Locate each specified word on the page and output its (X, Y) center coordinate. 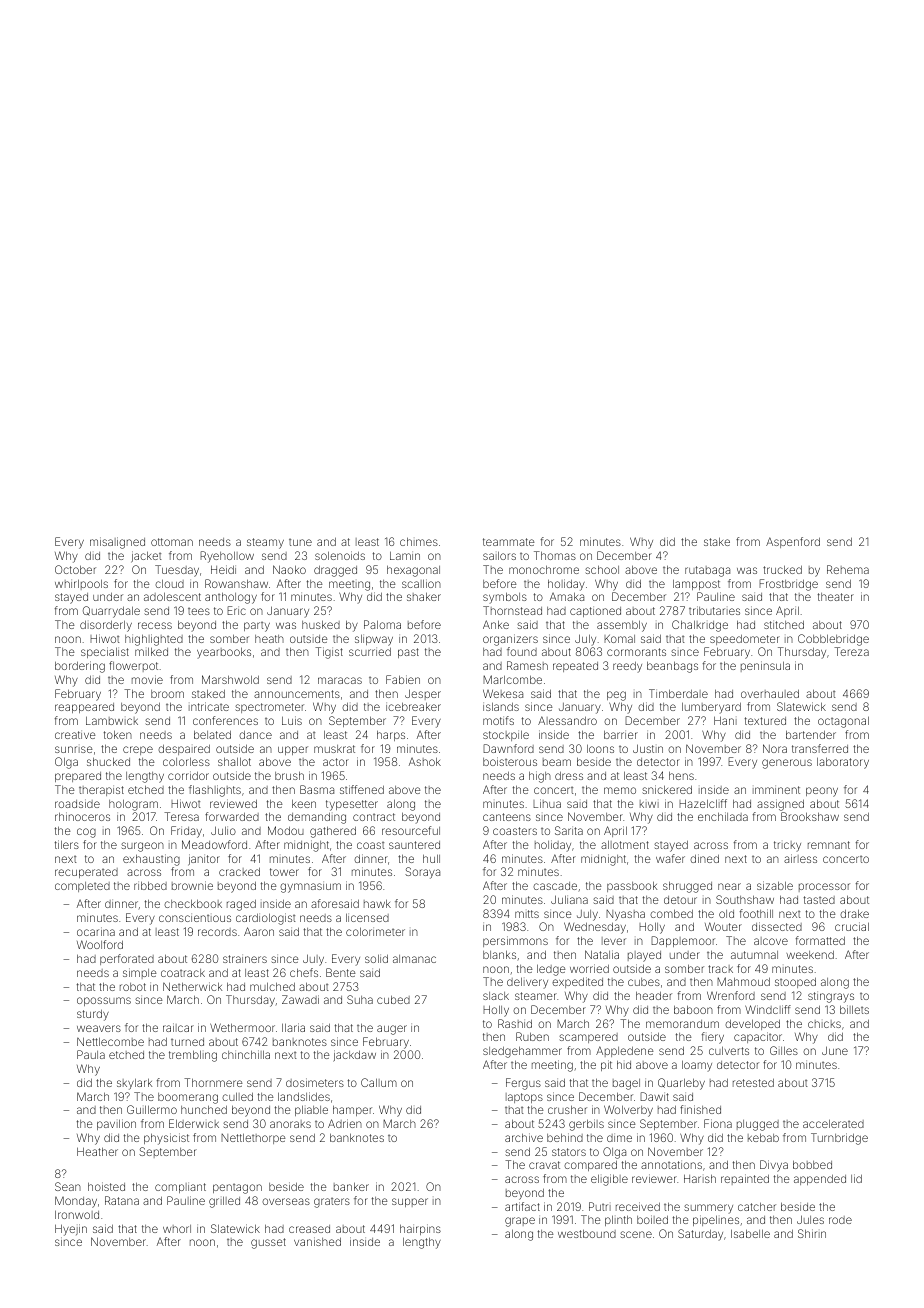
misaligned (117, 543)
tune (300, 542)
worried (589, 968)
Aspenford (793, 542)
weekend (810, 955)
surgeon (142, 847)
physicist (166, 1139)
